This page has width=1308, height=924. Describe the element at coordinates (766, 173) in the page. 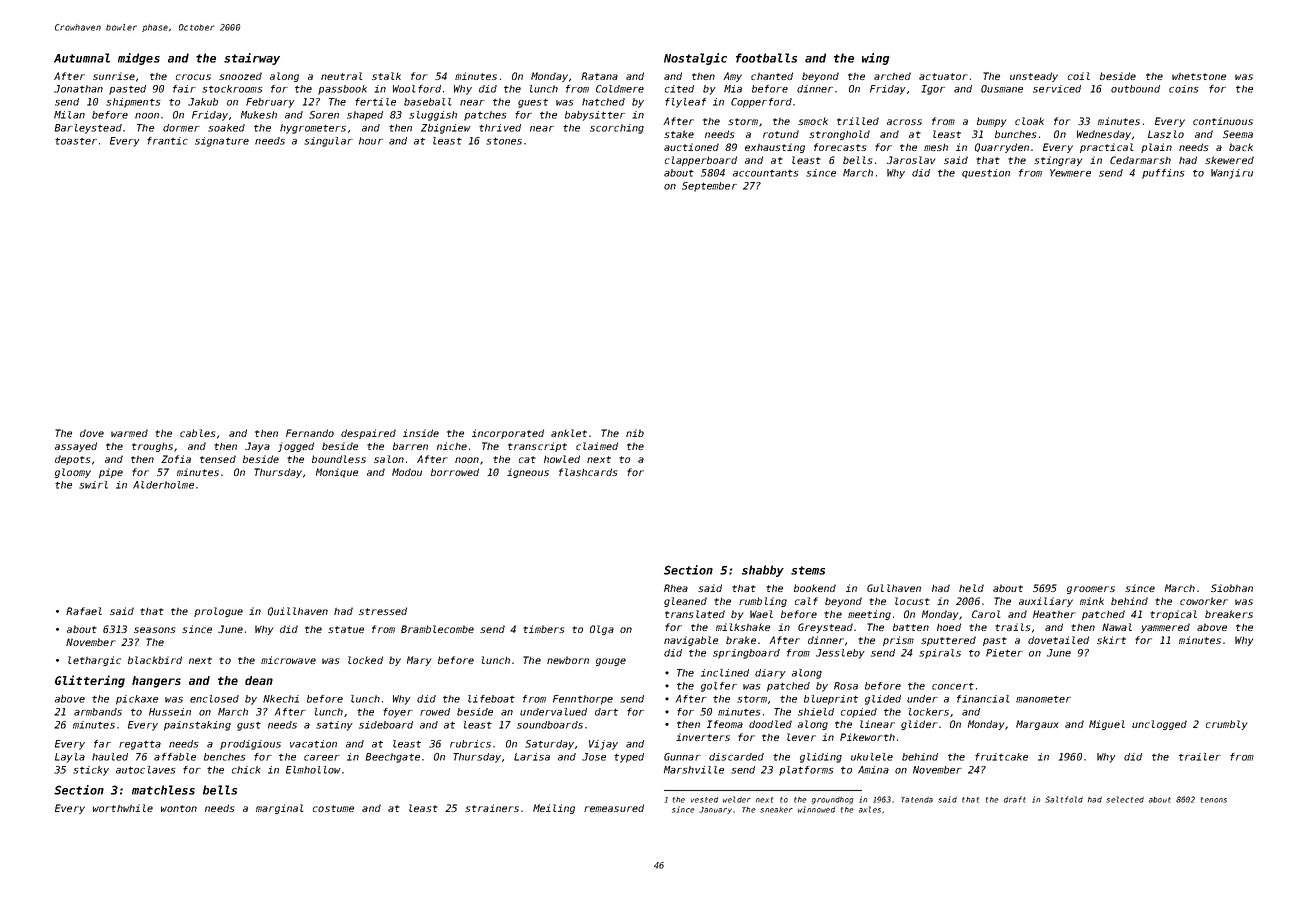

I see `accountants` at that location.
